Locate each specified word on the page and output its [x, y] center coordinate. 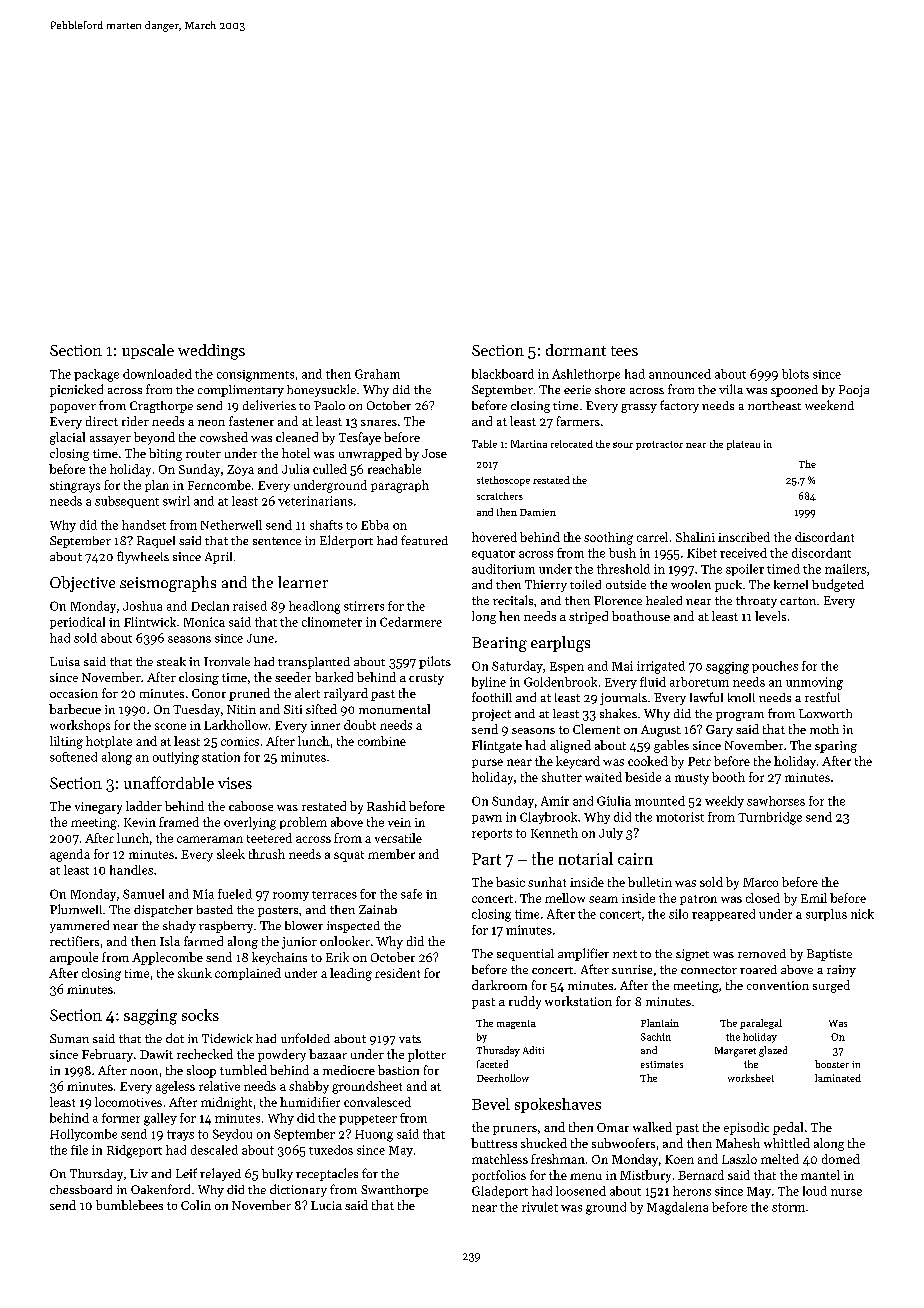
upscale [148, 351]
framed [179, 822]
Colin [196, 1205]
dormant [576, 350]
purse [487, 763]
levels [770, 616]
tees [624, 351]
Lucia [326, 1205]
